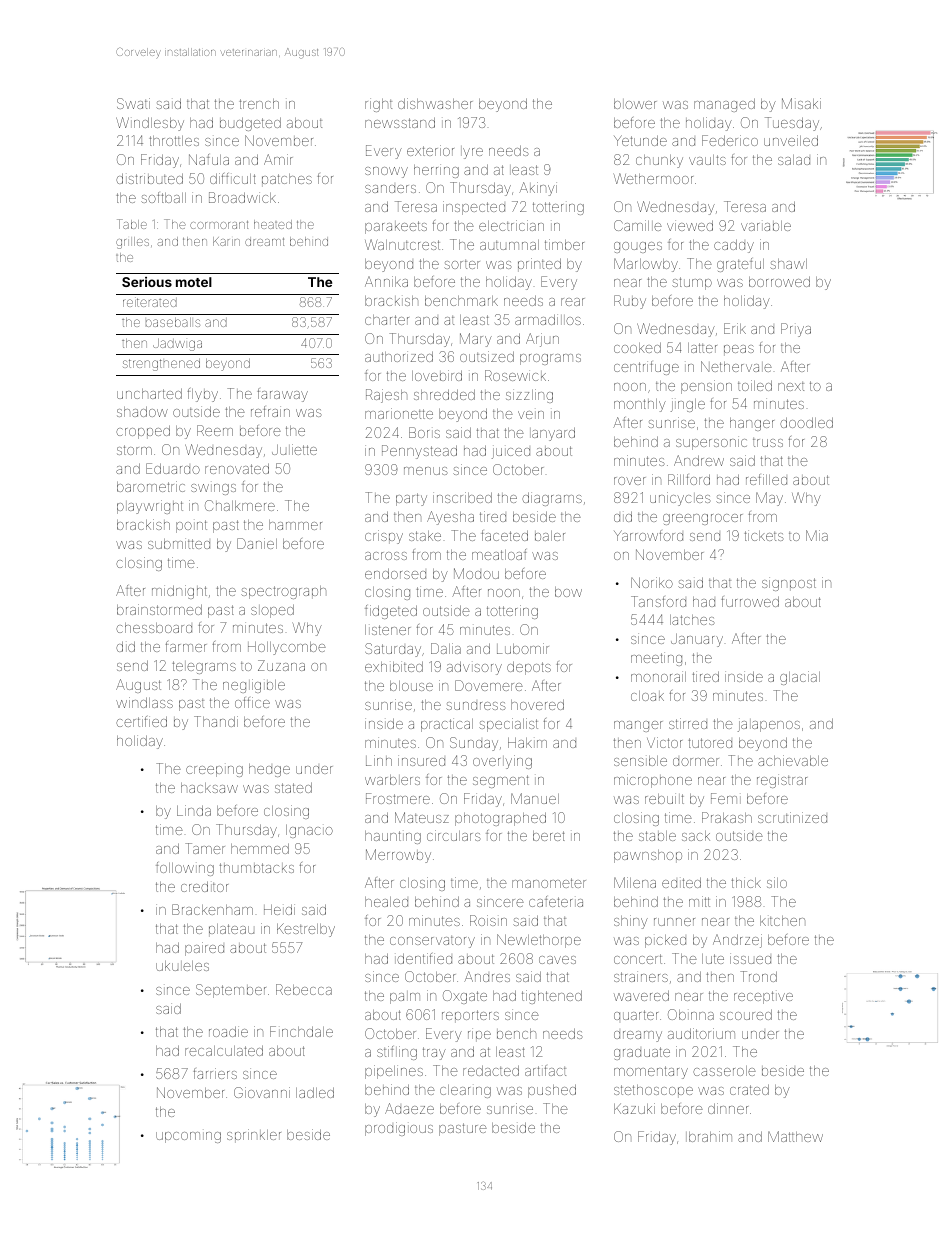 The image size is (952, 1233). Describe the element at coordinates (188, 1137) in the image. I see `upcoming` at that location.
